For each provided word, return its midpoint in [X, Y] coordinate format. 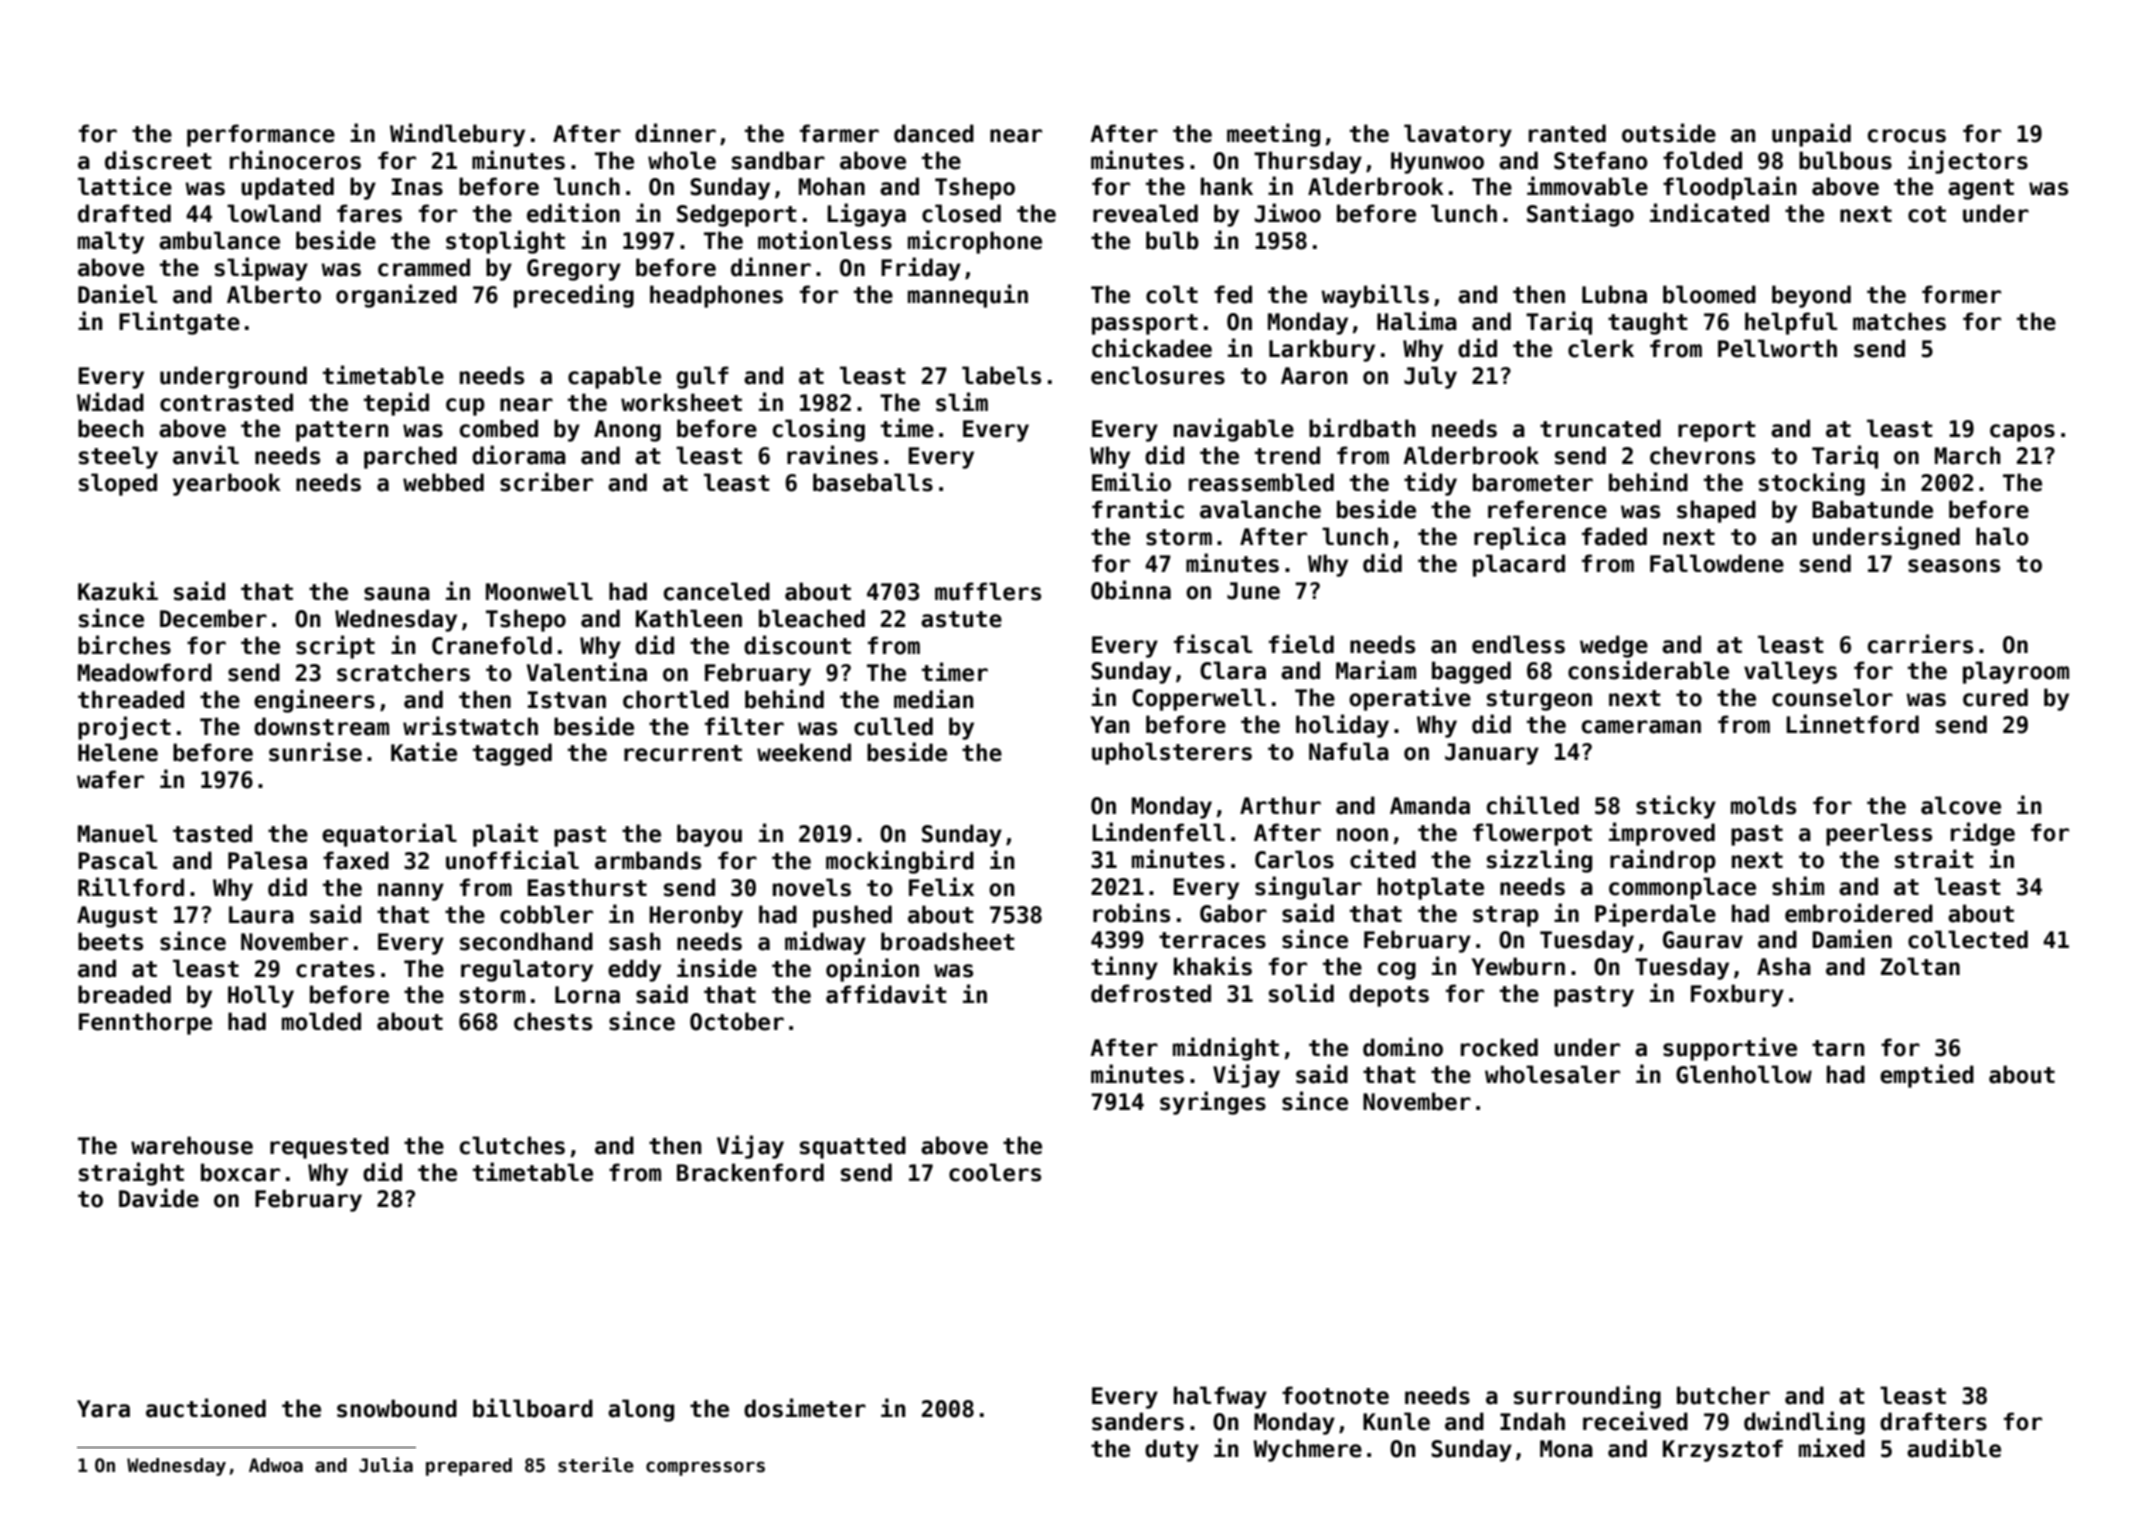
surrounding [1587, 1397]
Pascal [117, 860]
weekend [804, 752]
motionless [825, 240]
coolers [995, 1172]
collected [1968, 939]
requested [329, 1147]
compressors [705, 1468]
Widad [110, 402]
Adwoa [276, 1465]
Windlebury [457, 135]
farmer [839, 133]
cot [1927, 214]
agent [1981, 189]
